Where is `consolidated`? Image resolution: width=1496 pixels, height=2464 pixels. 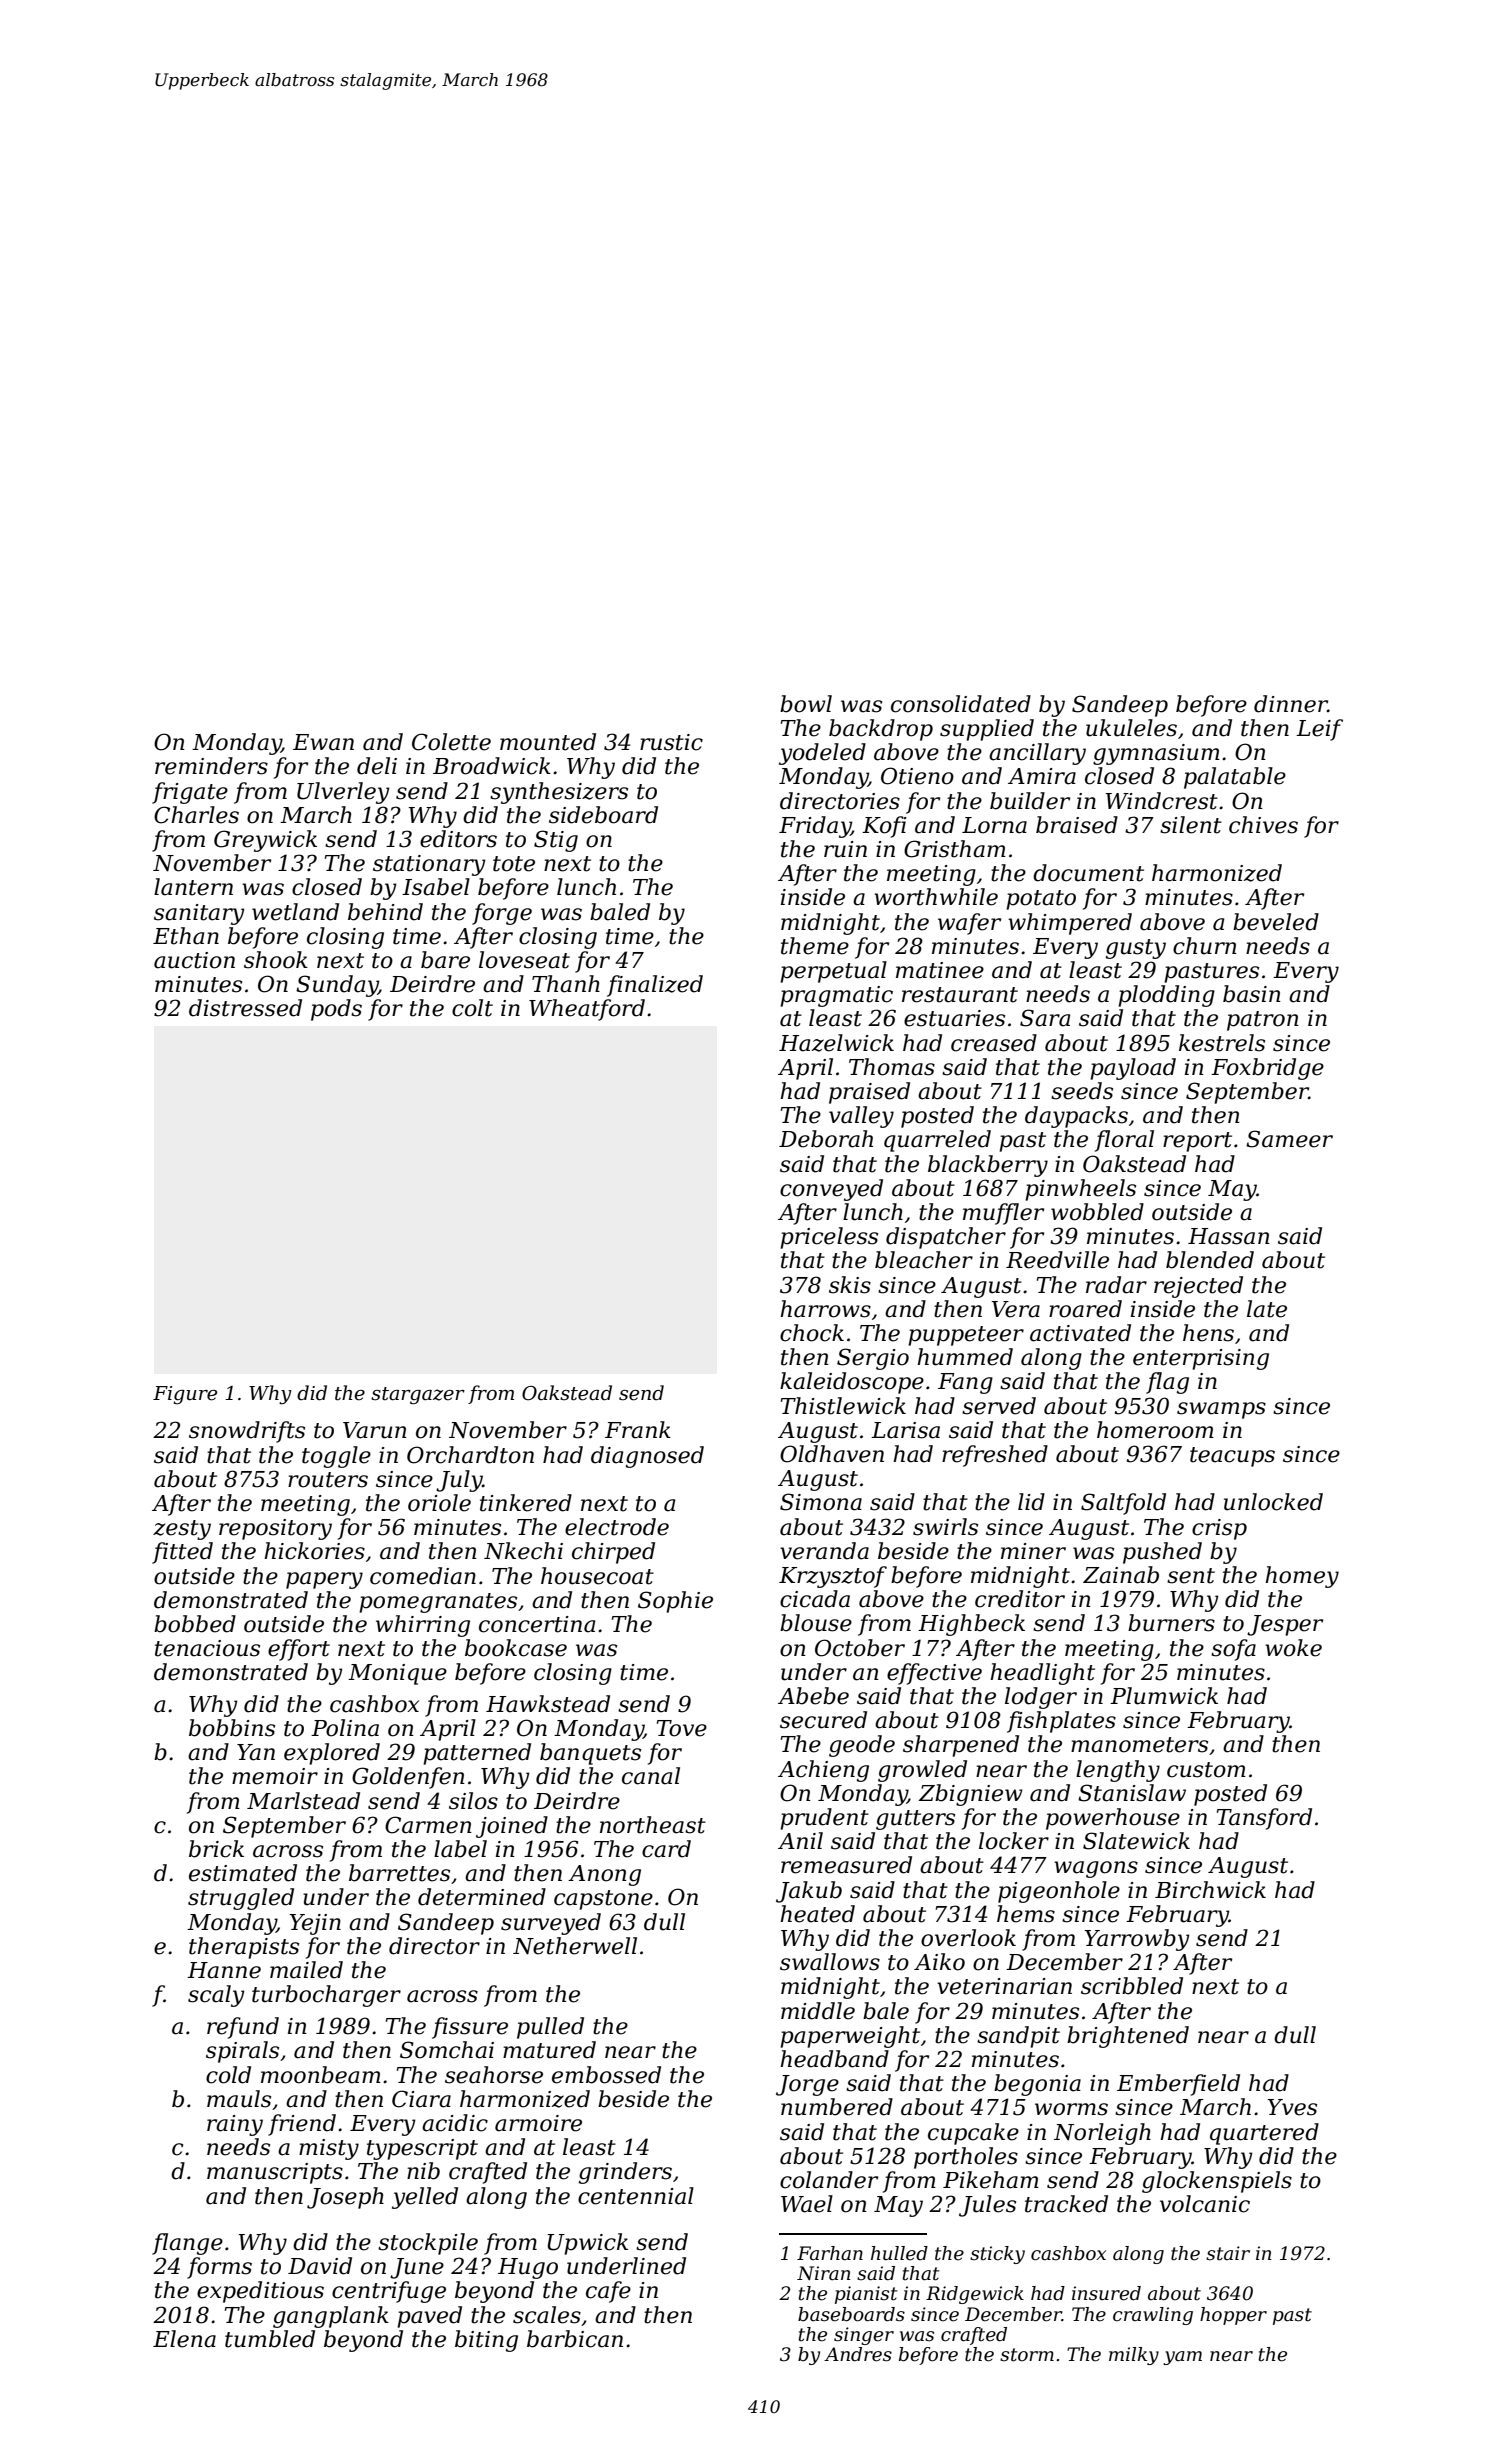 consolidated is located at coordinates (961, 704).
